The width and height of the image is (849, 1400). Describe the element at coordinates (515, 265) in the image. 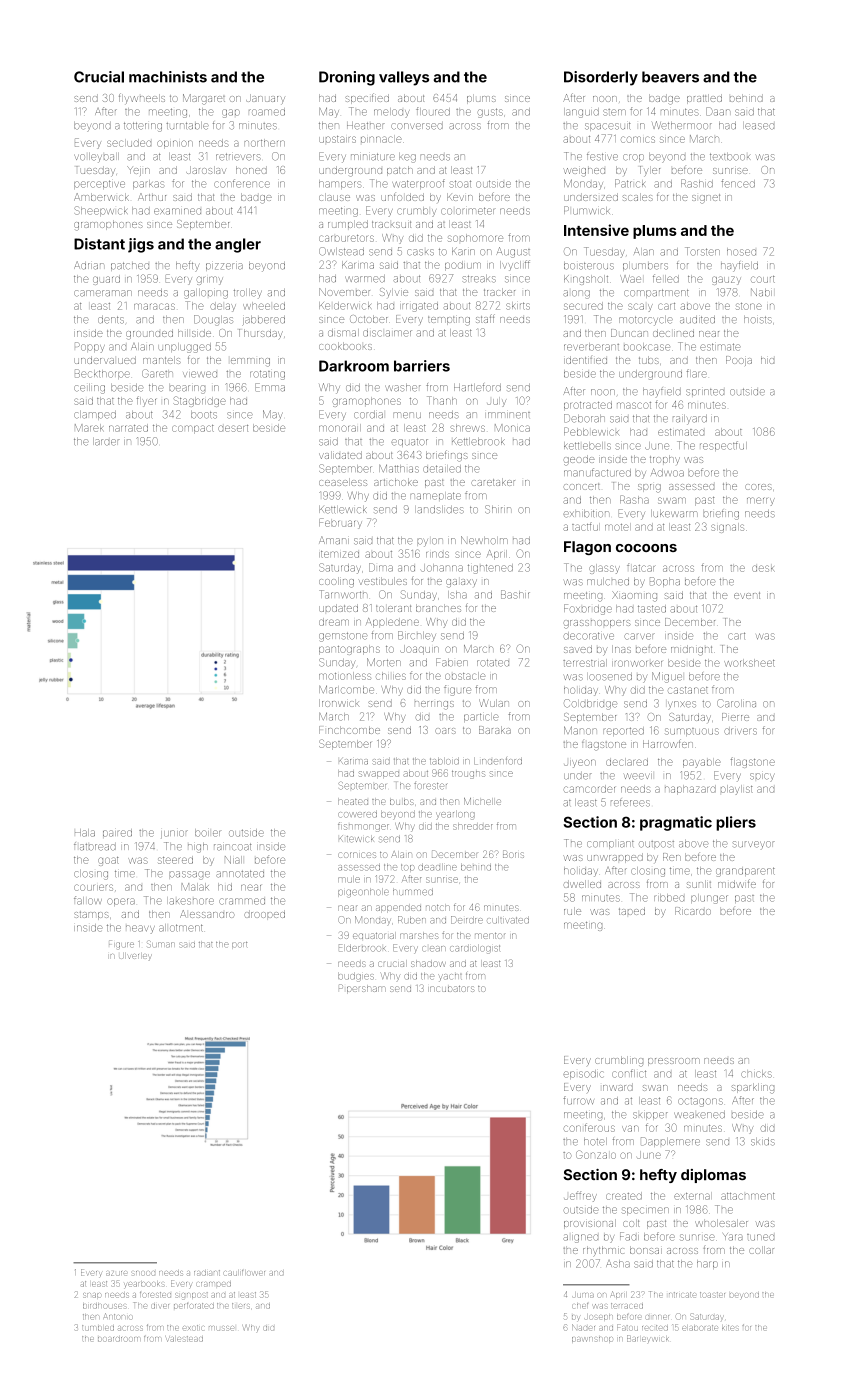

I see `Ivycliff` at that location.
